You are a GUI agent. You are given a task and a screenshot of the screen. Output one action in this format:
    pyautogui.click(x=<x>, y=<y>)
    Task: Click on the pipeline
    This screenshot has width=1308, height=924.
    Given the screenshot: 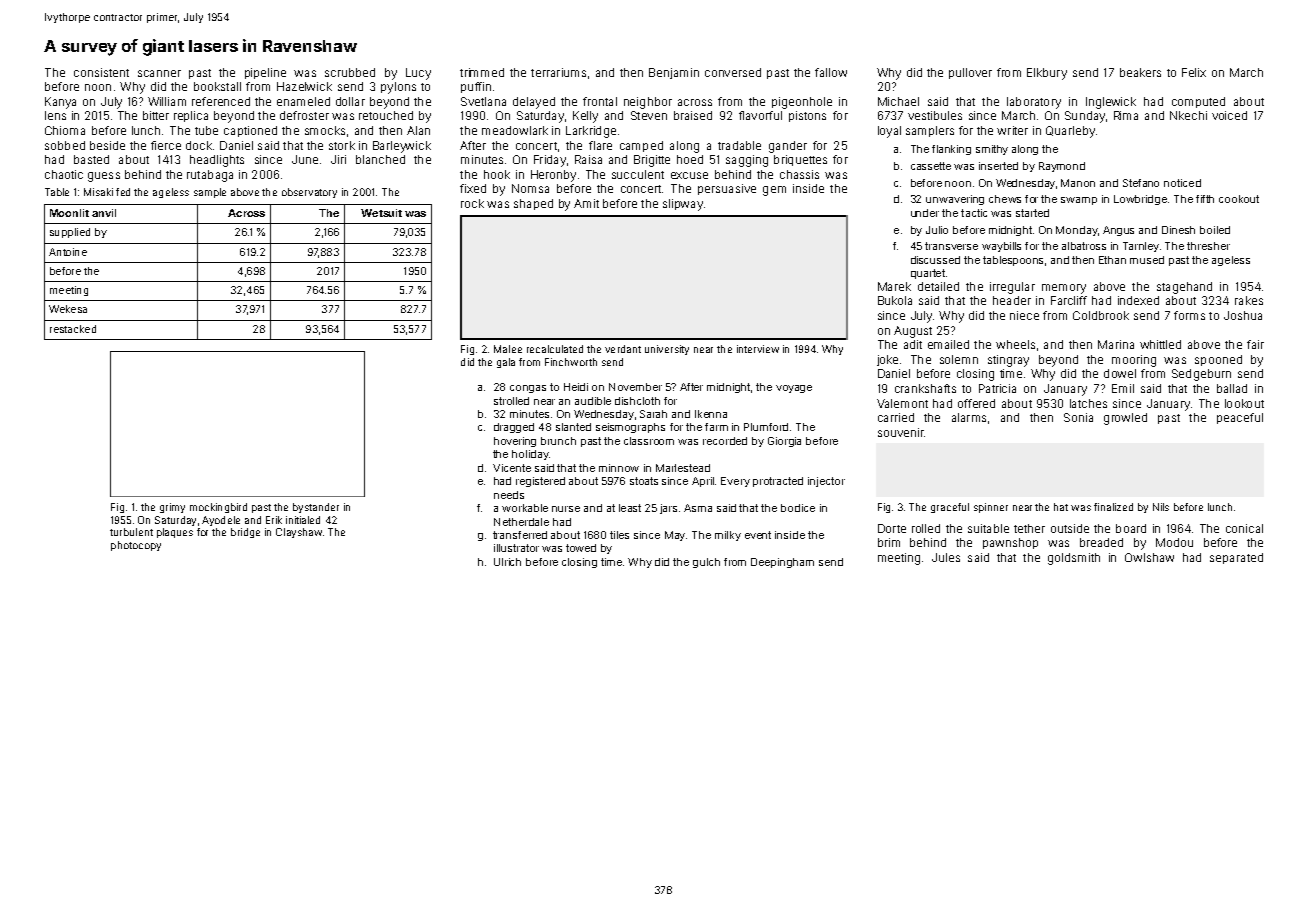 What is the action you would take?
    pyautogui.click(x=265, y=73)
